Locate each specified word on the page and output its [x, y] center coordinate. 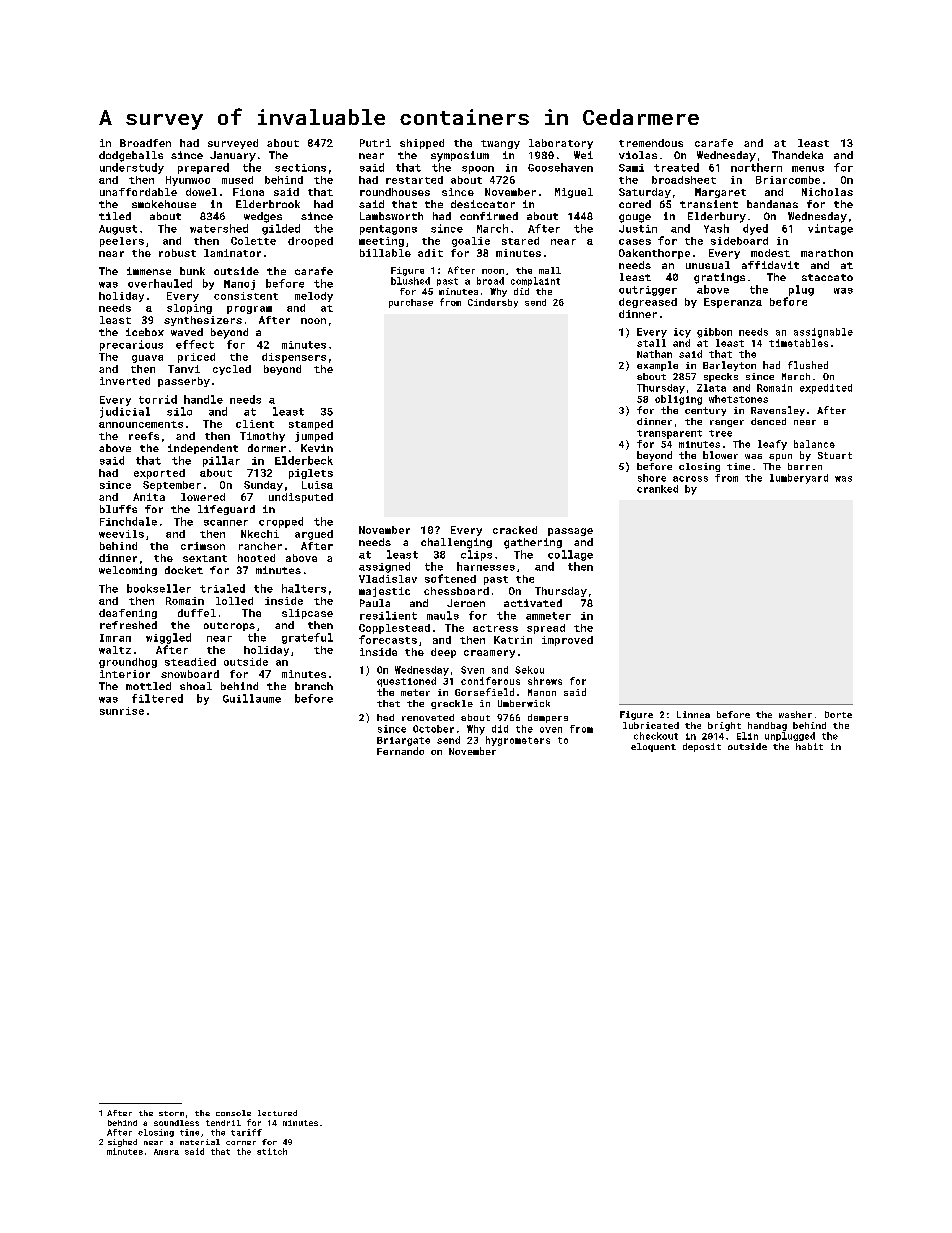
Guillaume [252, 698]
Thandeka [797, 155]
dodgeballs [131, 156]
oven [551, 730]
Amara [166, 1152]
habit [809, 746]
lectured [277, 1113]
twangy [500, 144]
